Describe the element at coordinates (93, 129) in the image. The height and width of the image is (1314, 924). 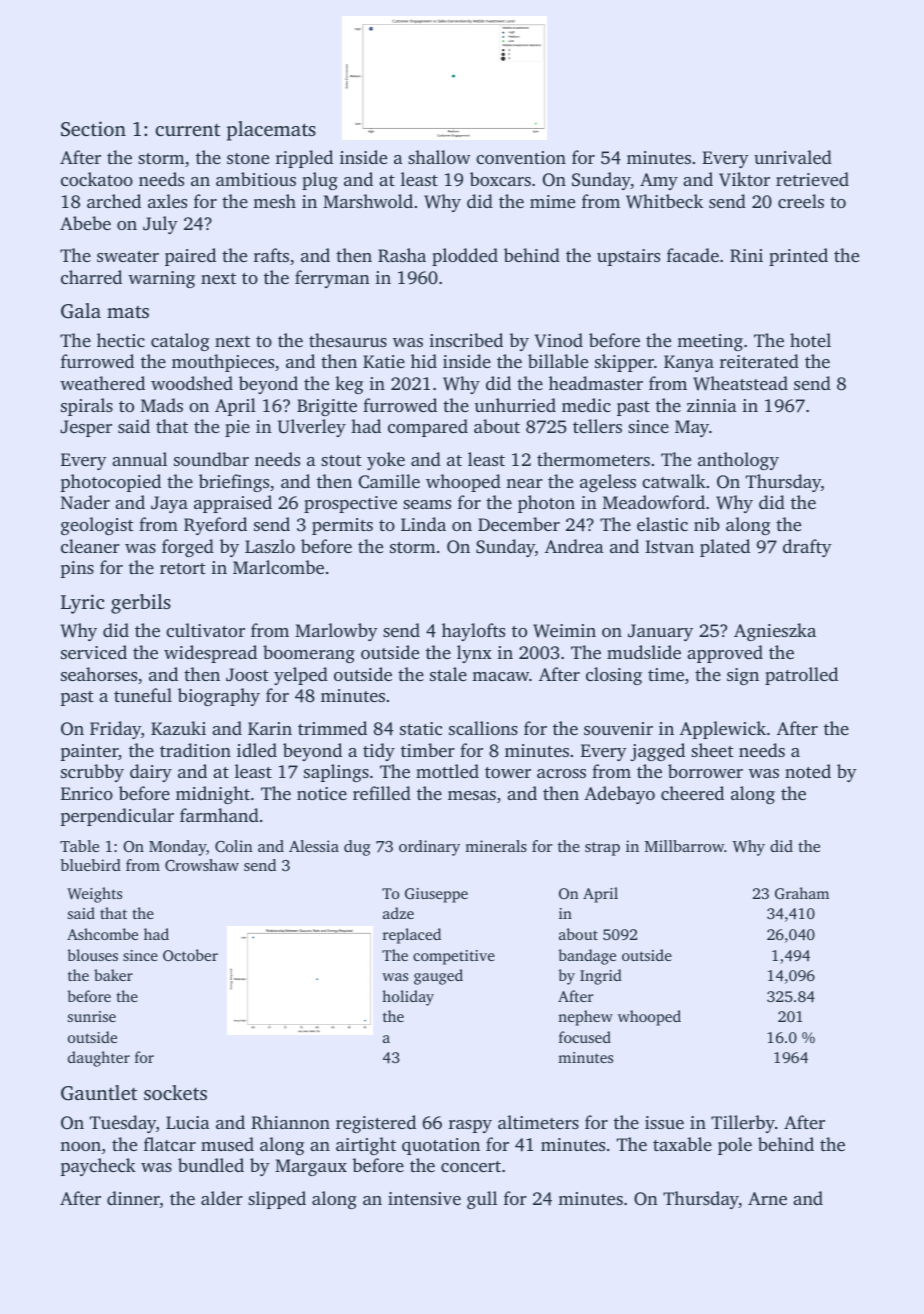
I see `Section` at that location.
